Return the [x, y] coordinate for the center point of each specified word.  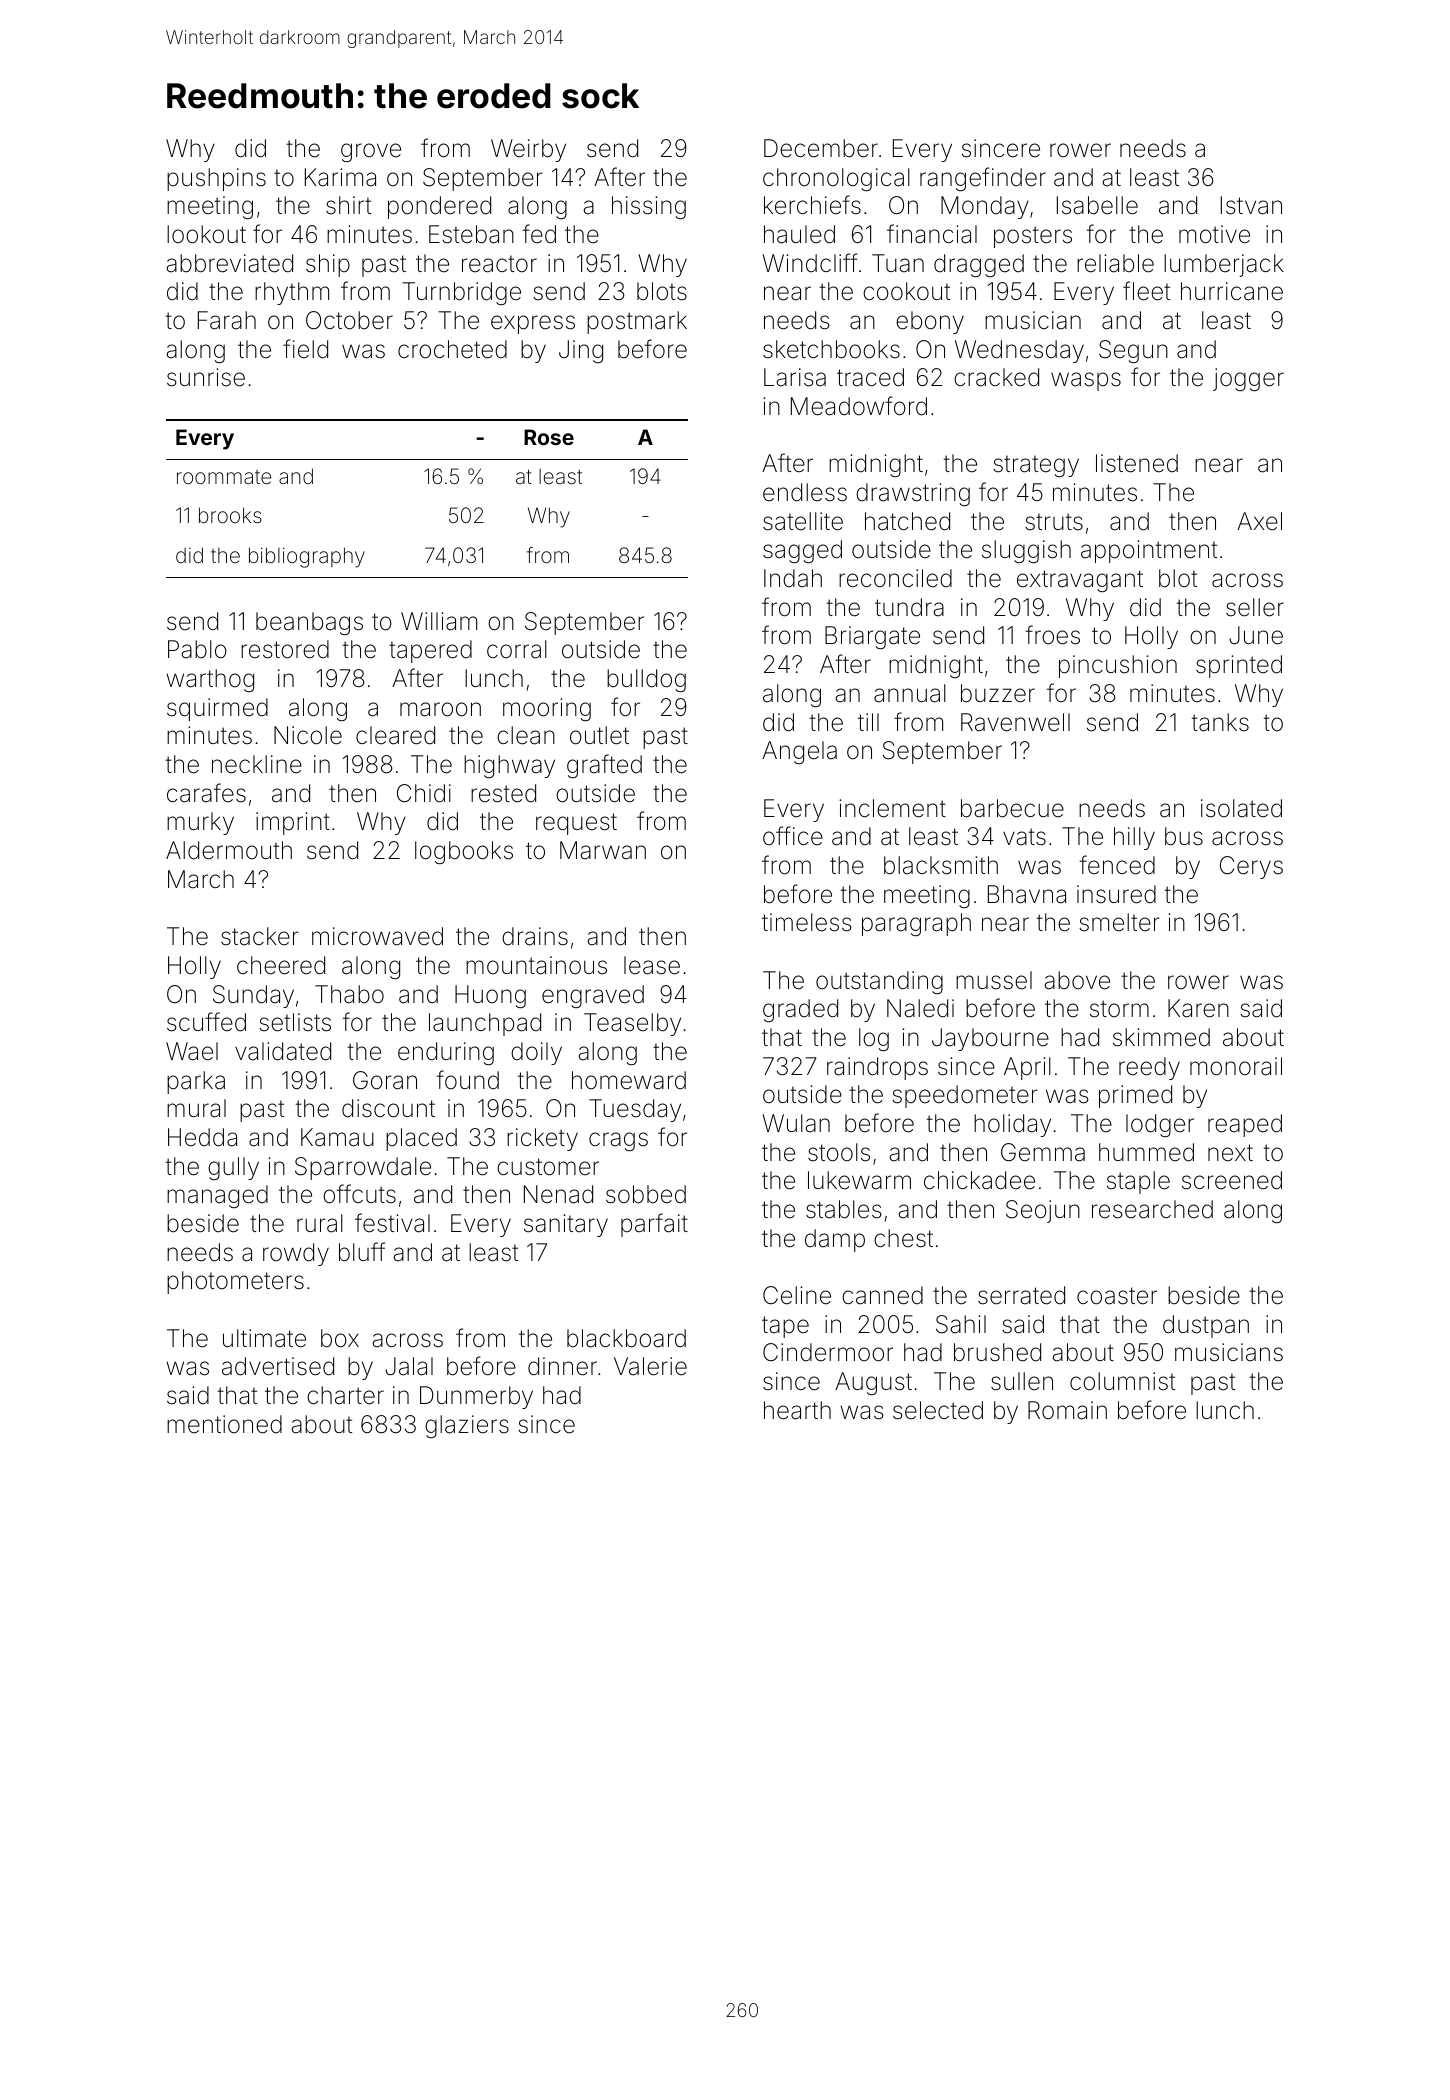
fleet [1146, 291]
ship [328, 265]
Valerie [650, 1366]
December [821, 148]
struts [1054, 522]
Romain [1067, 1410]
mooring [547, 709]
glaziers [467, 1426]
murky [200, 823]
